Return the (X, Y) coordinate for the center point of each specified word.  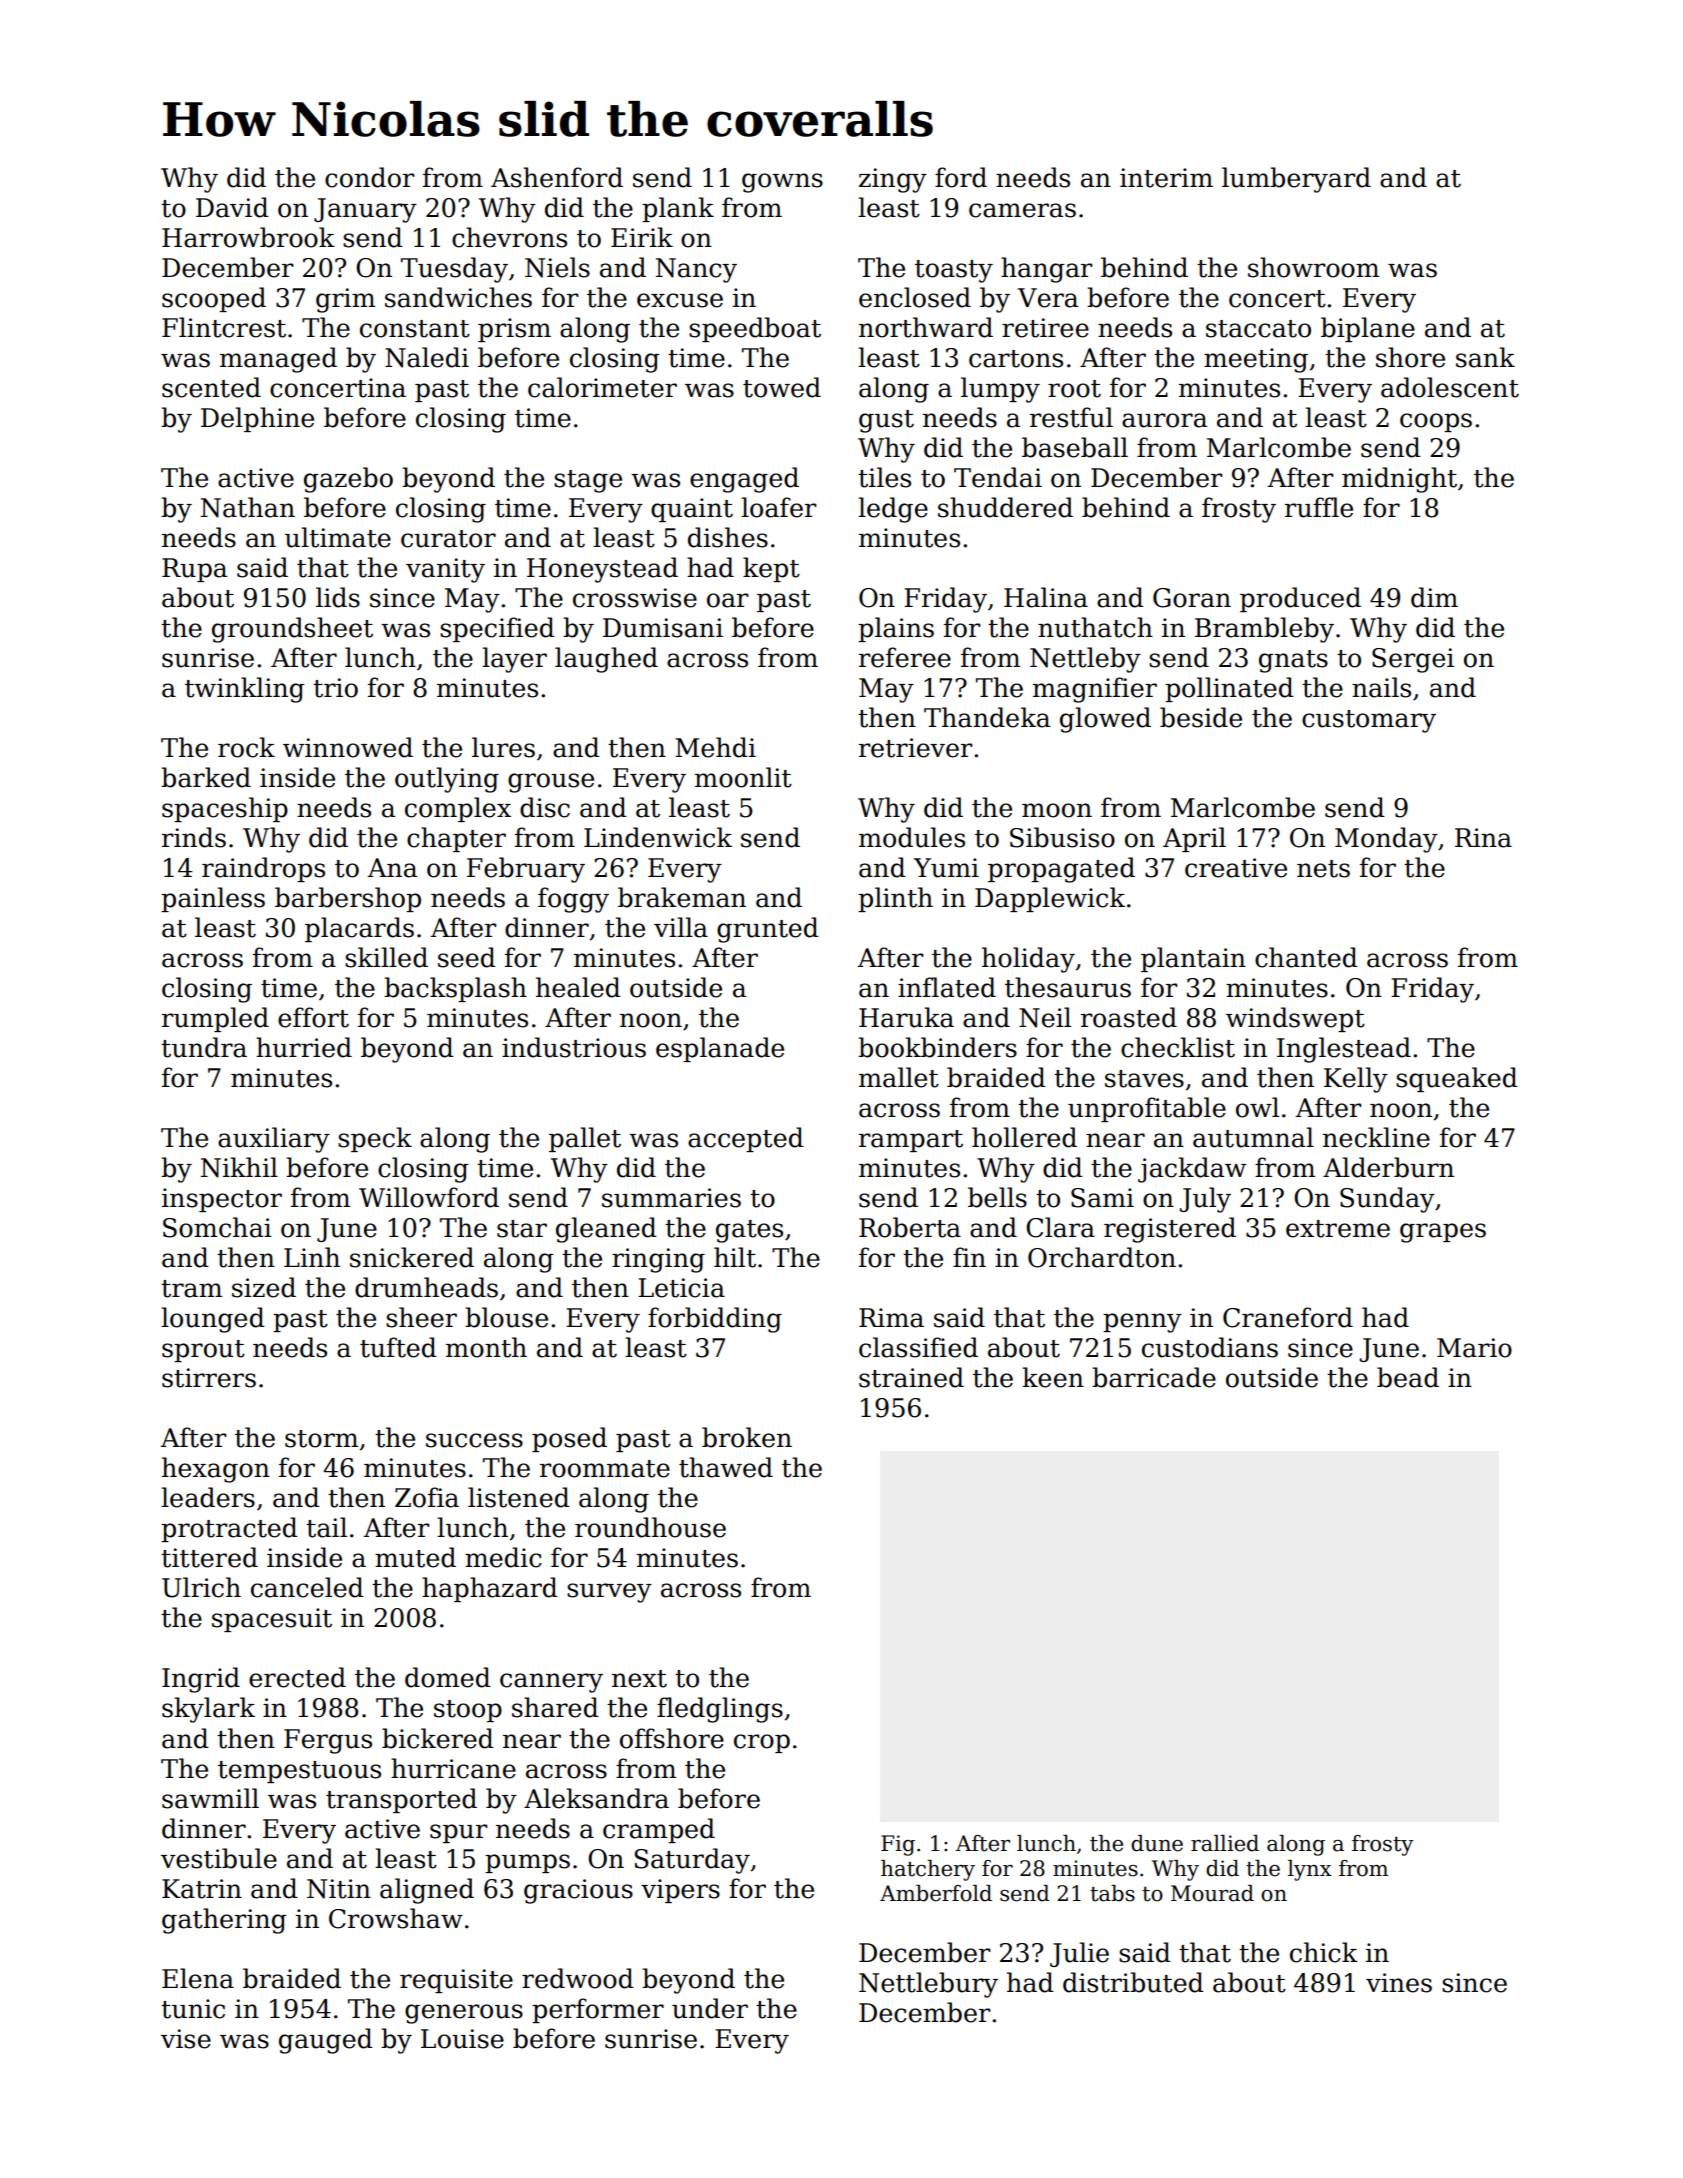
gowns (782, 183)
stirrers (209, 1378)
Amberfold (936, 1893)
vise (186, 2039)
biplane (1368, 329)
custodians (1210, 1347)
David (232, 207)
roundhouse (650, 1527)
